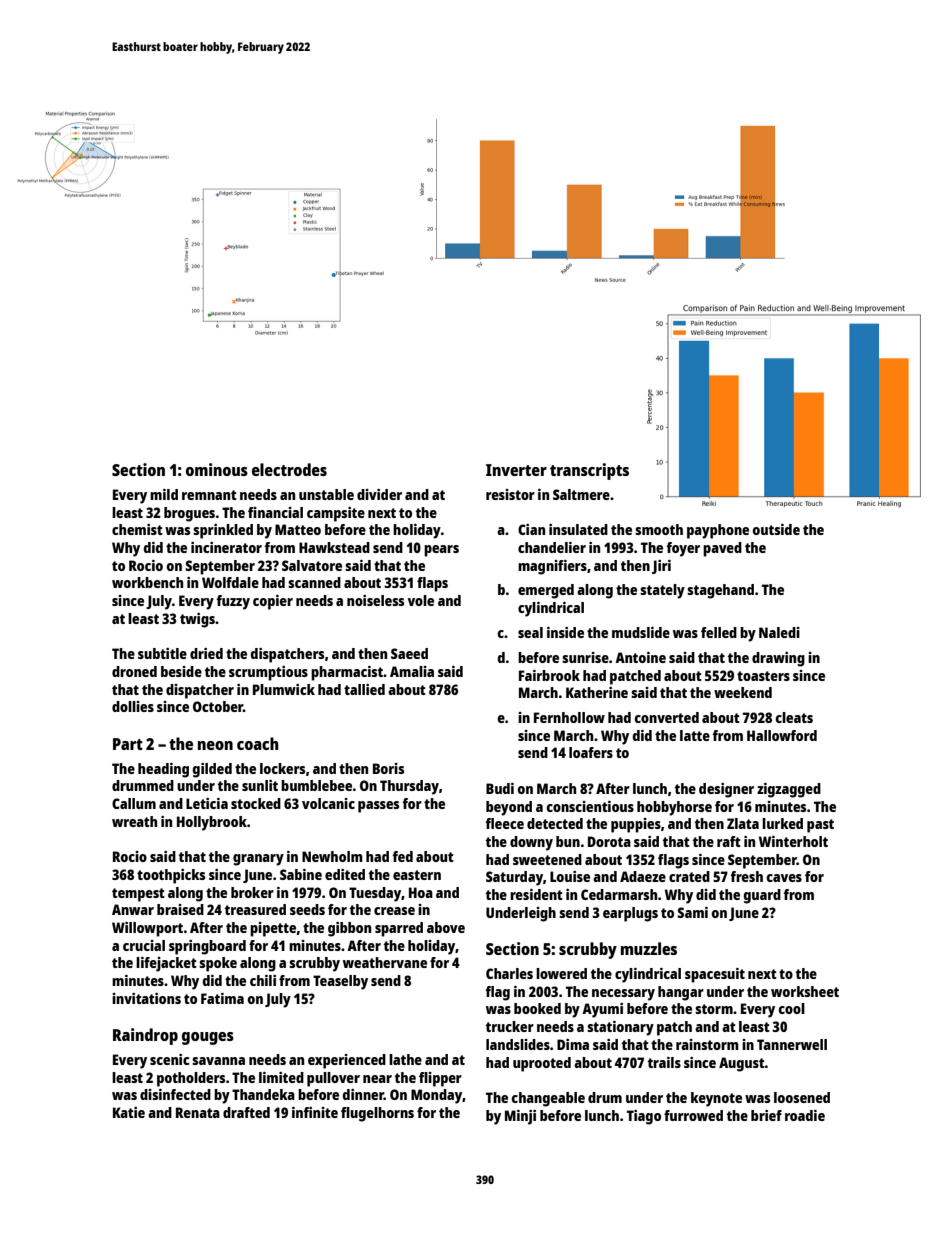  Describe the element at coordinates (377, 1114) in the screenshot. I see `flugelhorns` at that location.
